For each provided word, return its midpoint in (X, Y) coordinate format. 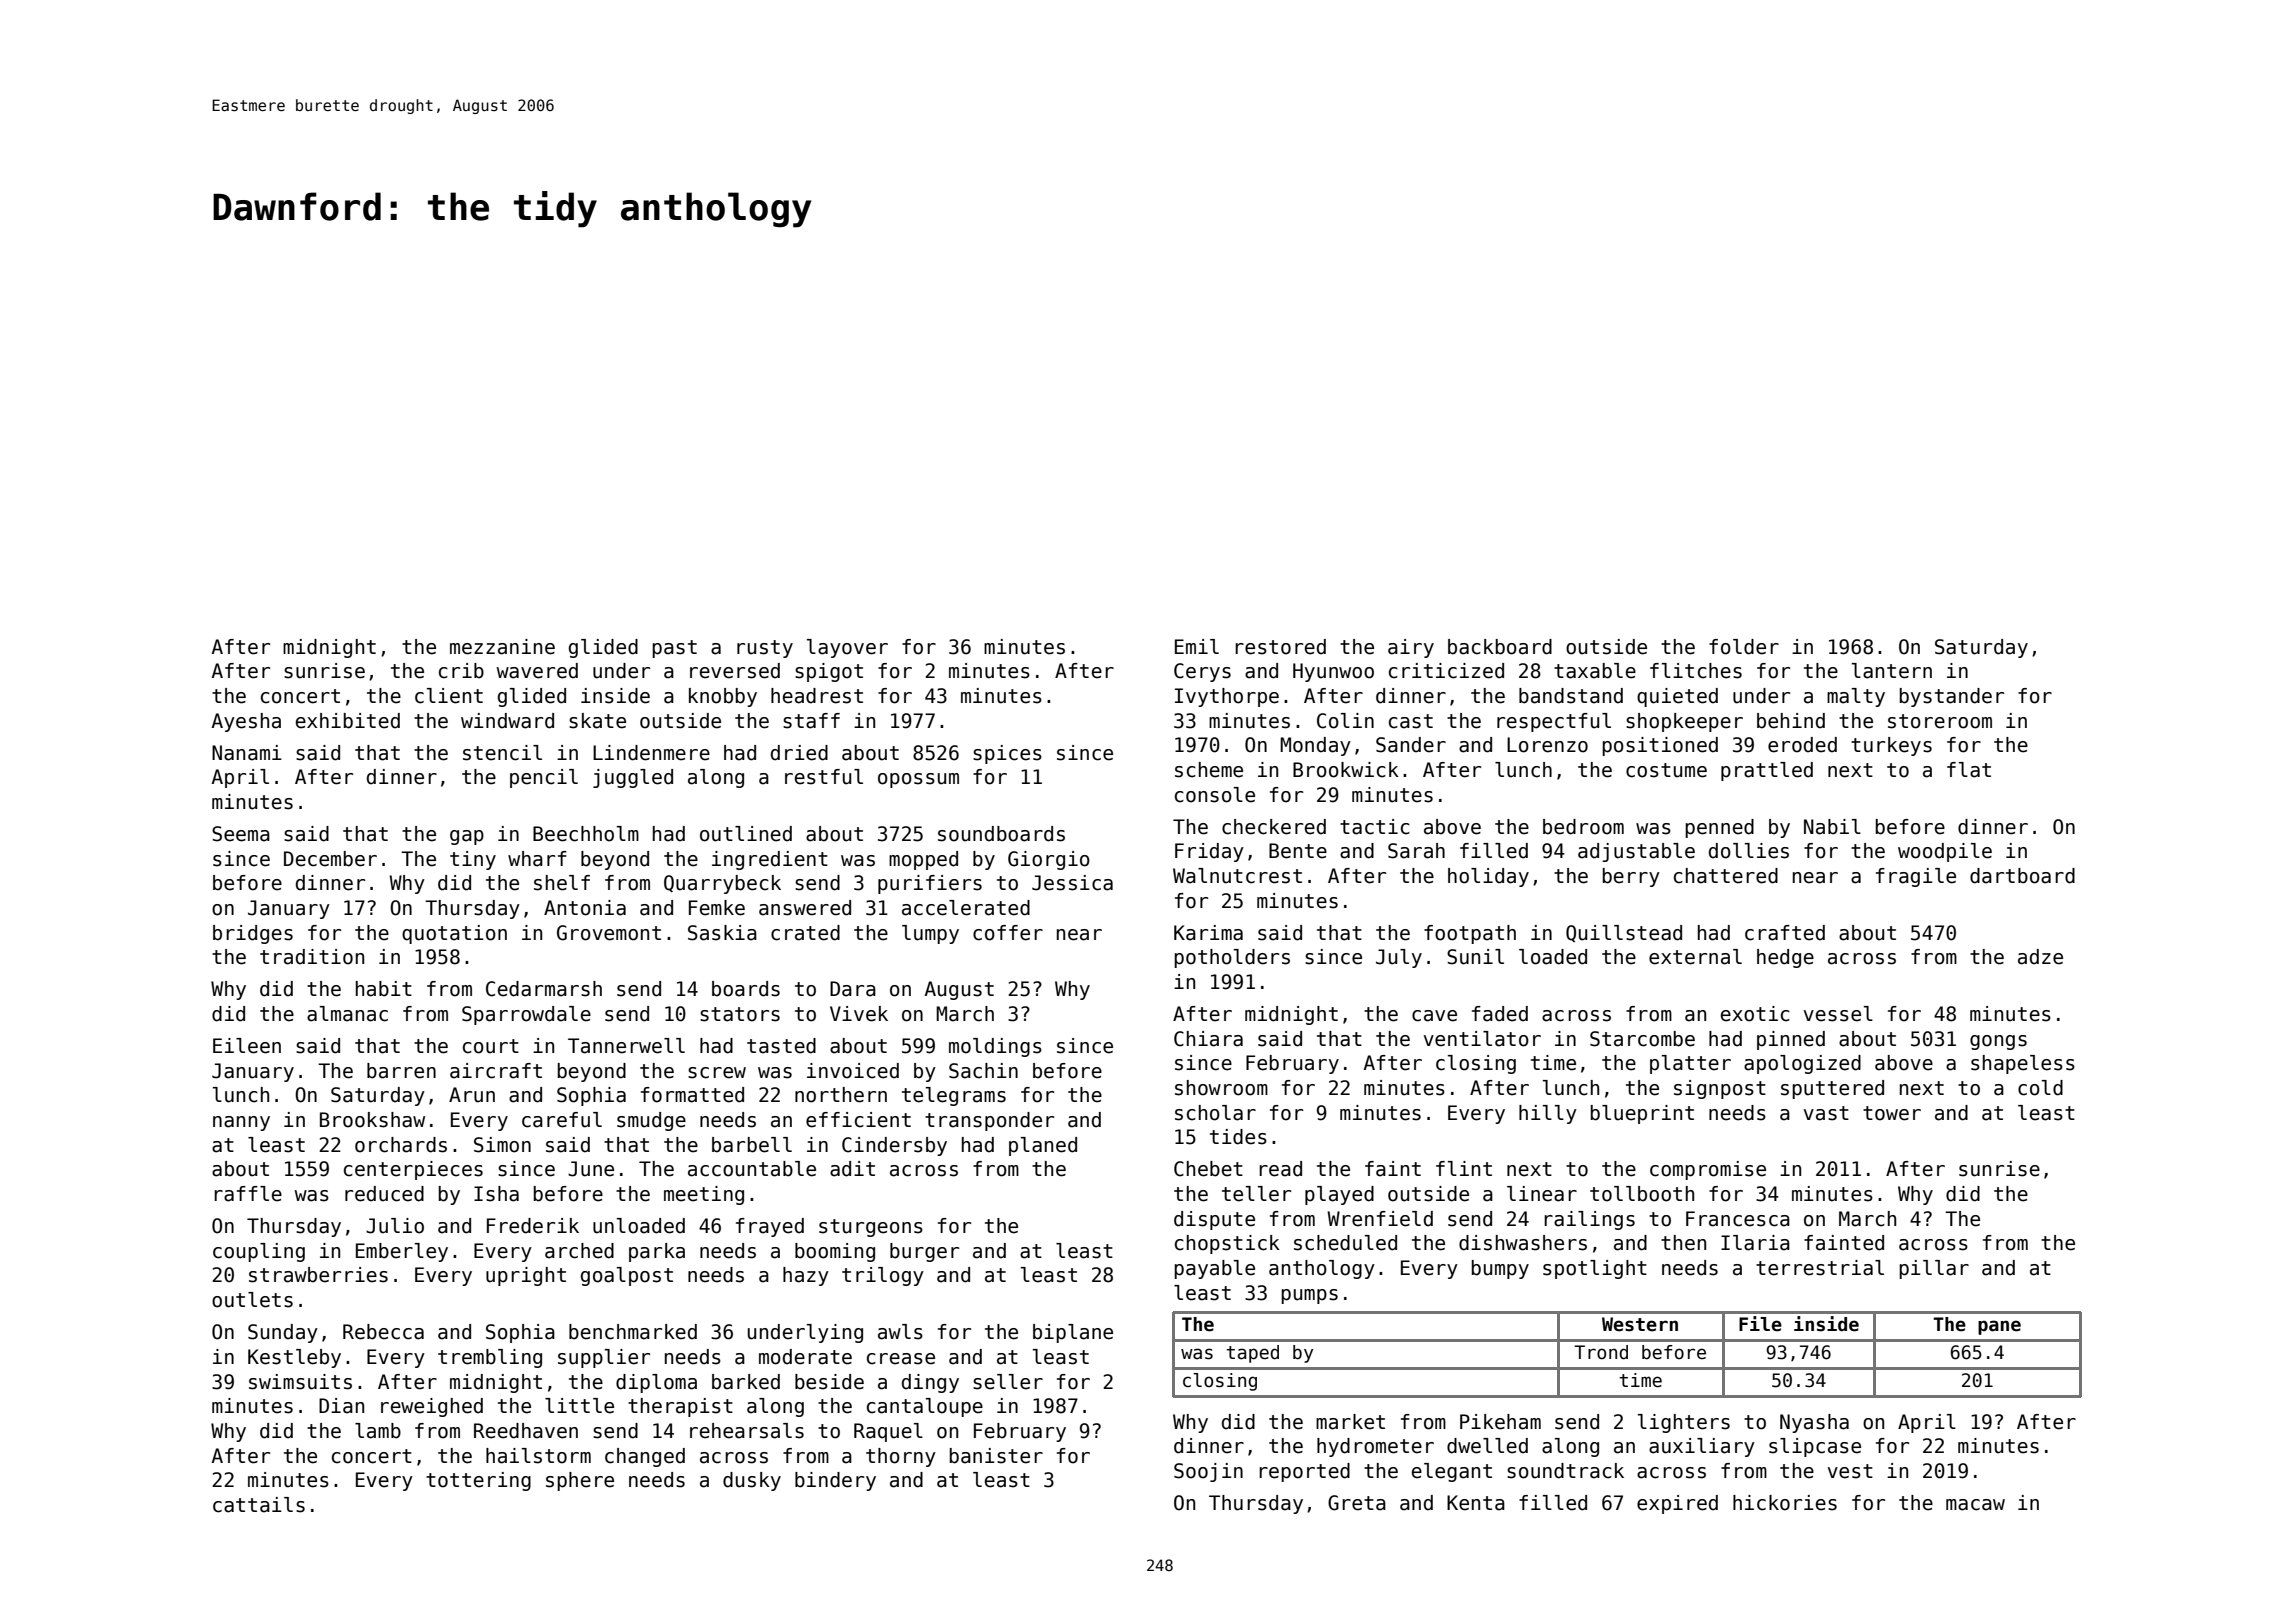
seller (1008, 1382)
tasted (781, 1046)
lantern (1892, 671)
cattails (259, 1505)
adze (2040, 957)
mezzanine (502, 647)
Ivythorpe (1227, 697)
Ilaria (1755, 1243)
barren (401, 1071)
